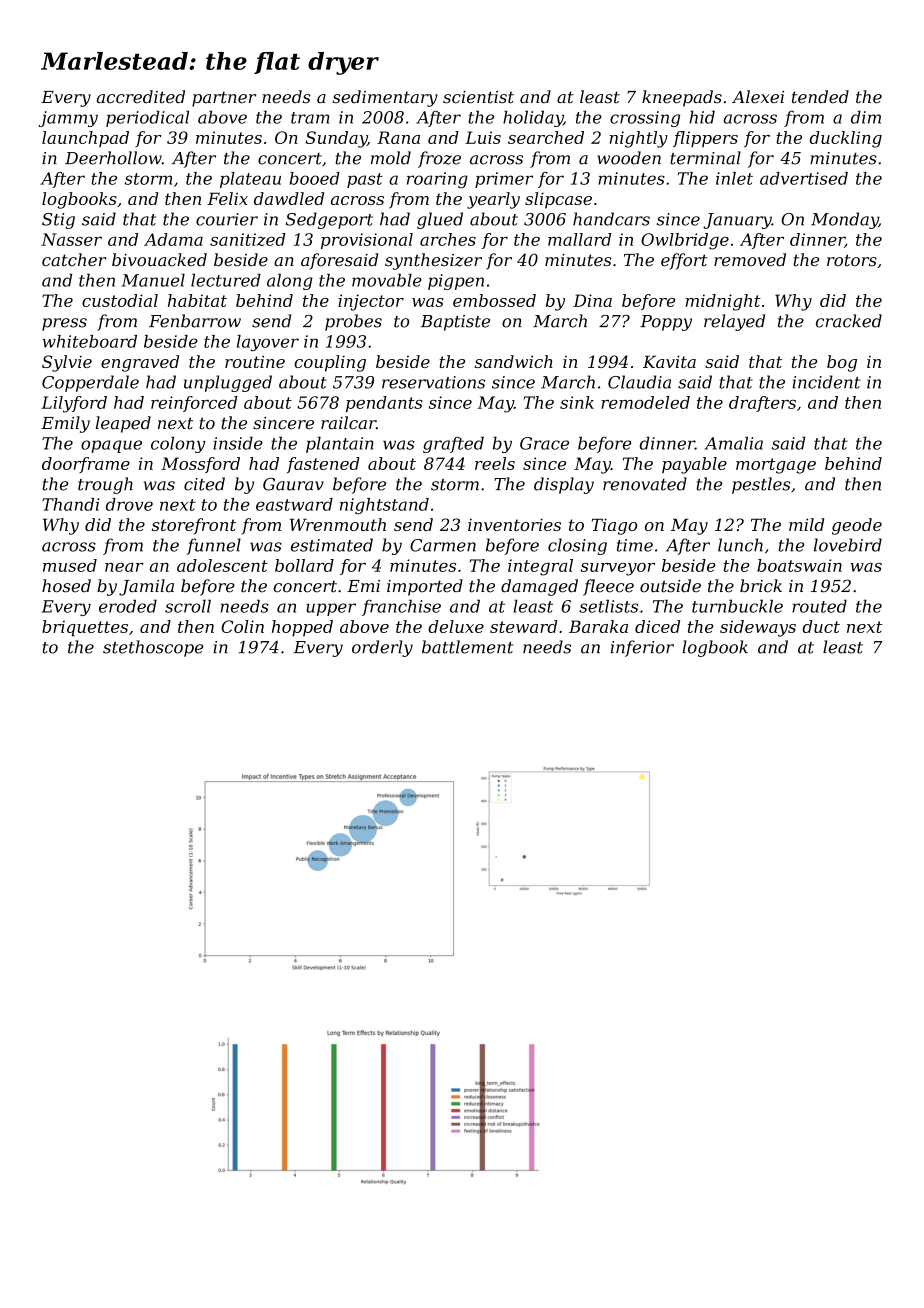 The image size is (924, 1308). I want to click on remodeled, so click(645, 402).
